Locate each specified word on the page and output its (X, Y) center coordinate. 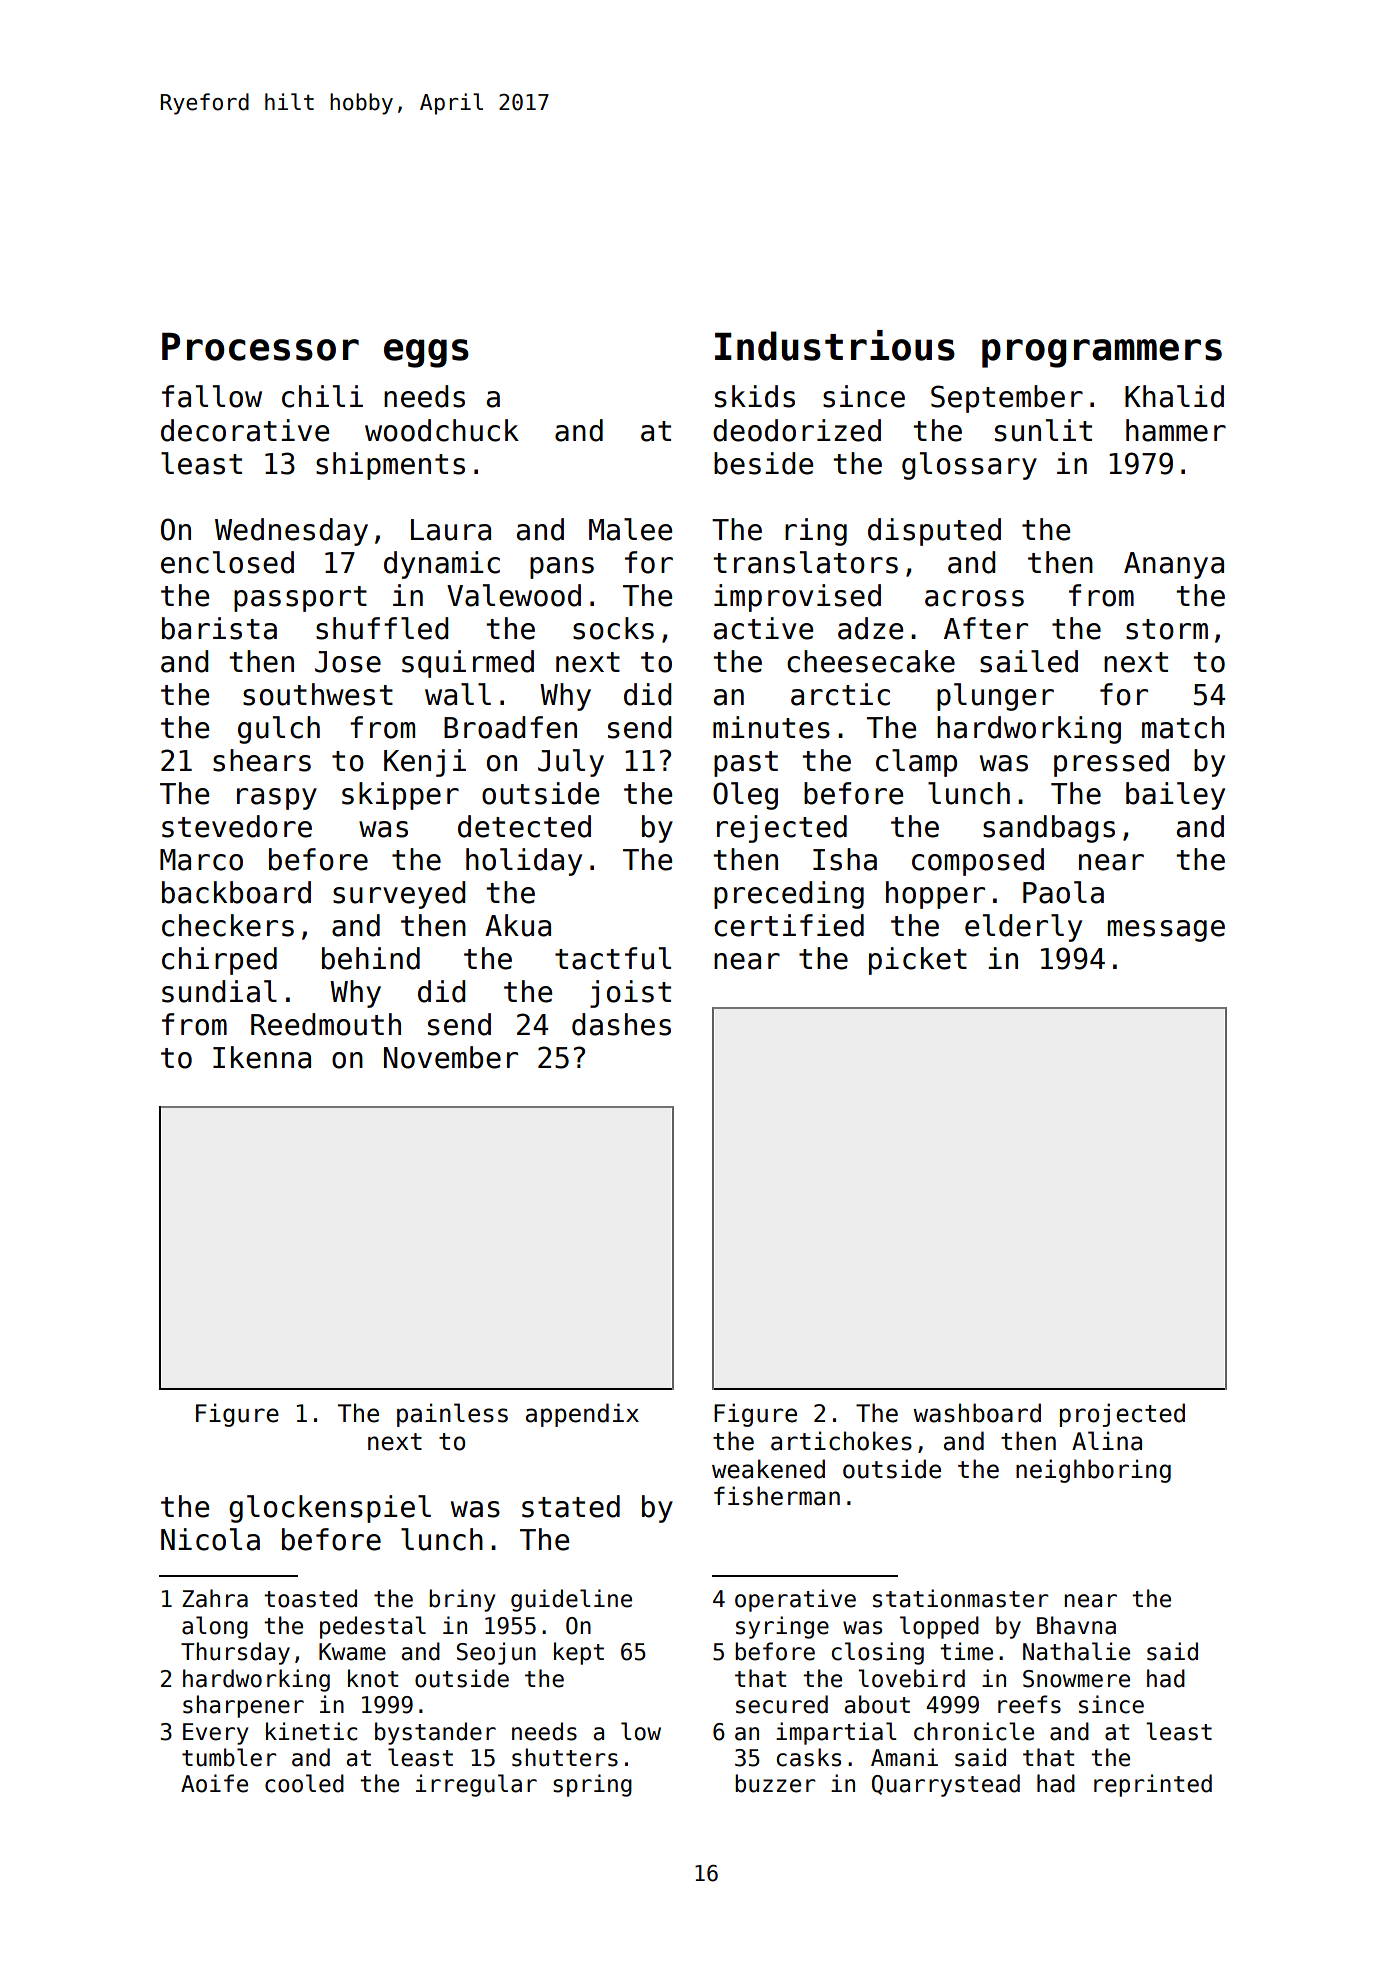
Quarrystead (946, 1785)
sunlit (1043, 430)
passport (300, 599)
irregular (476, 1785)
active (763, 628)
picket (918, 961)
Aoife (214, 1783)
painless (452, 1415)
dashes (621, 1024)
